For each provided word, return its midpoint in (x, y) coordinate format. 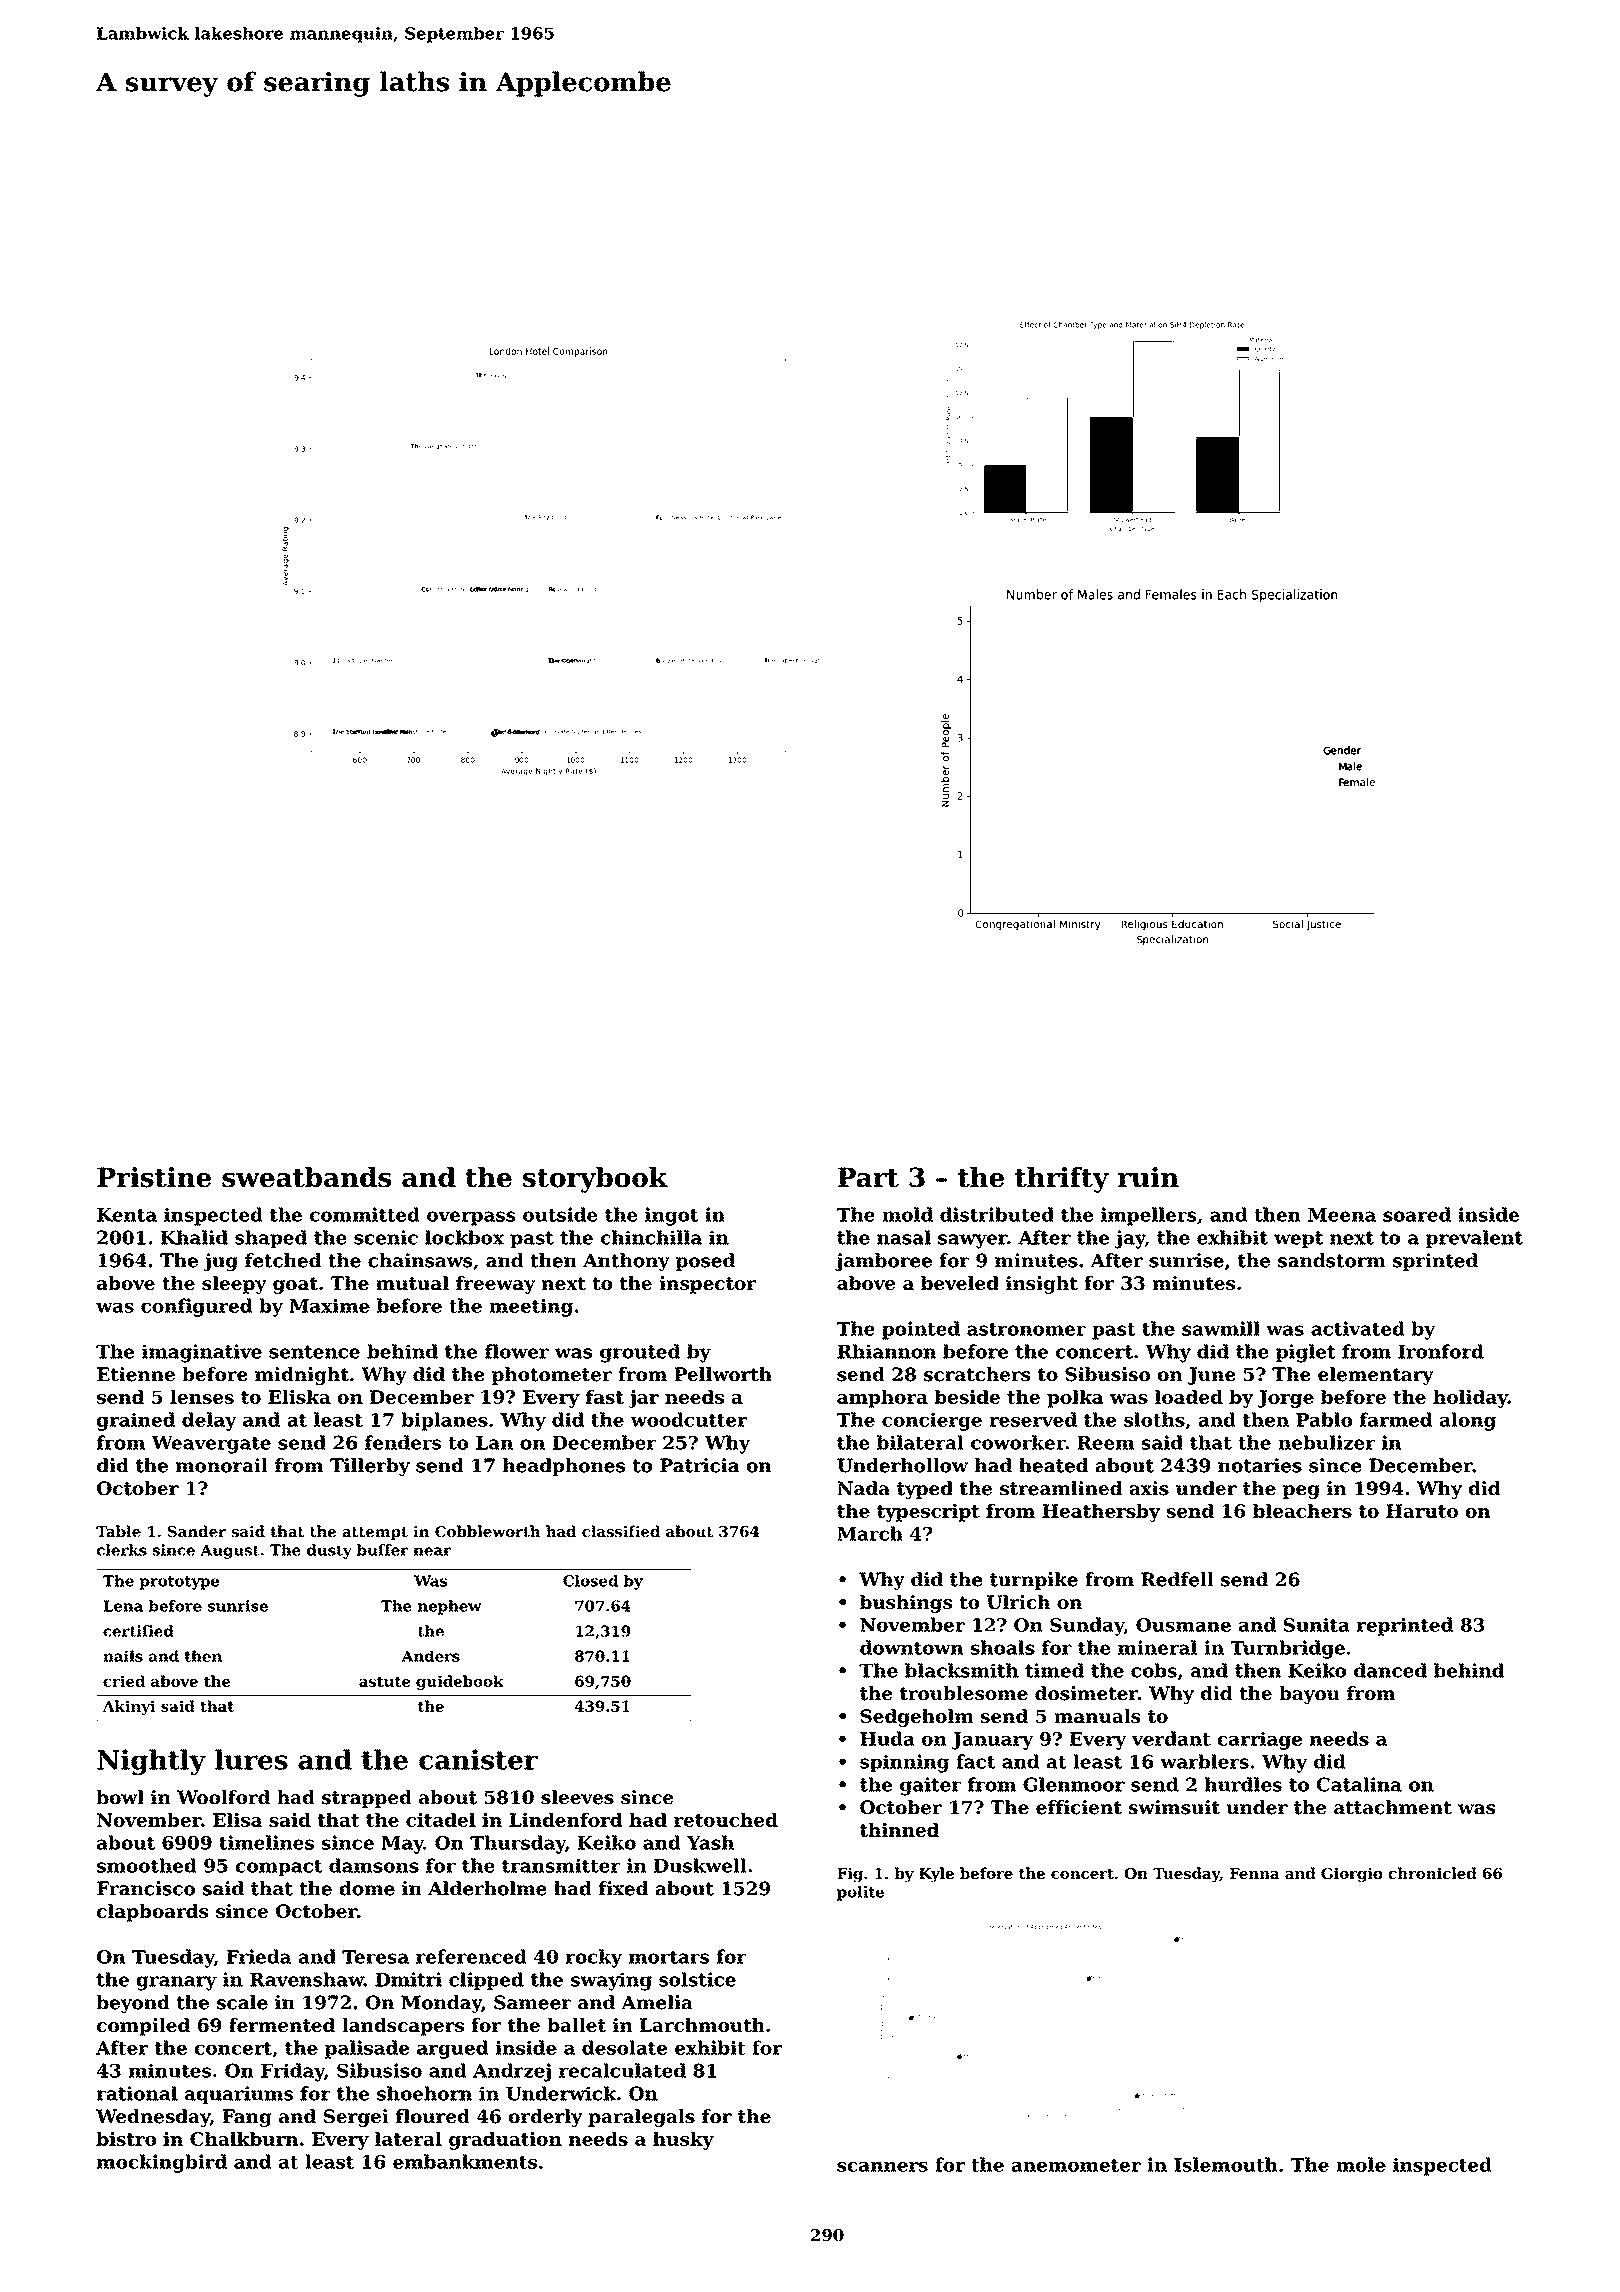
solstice (697, 1979)
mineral (1157, 1647)
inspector (707, 1285)
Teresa (375, 1957)
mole (1361, 2164)
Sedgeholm (917, 1718)
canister (478, 1759)
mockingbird (162, 2163)
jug (221, 1262)
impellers (1148, 1216)
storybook (595, 1180)
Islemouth (1226, 2164)
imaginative (202, 1353)
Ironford (1441, 1351)
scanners (882, 2167)
